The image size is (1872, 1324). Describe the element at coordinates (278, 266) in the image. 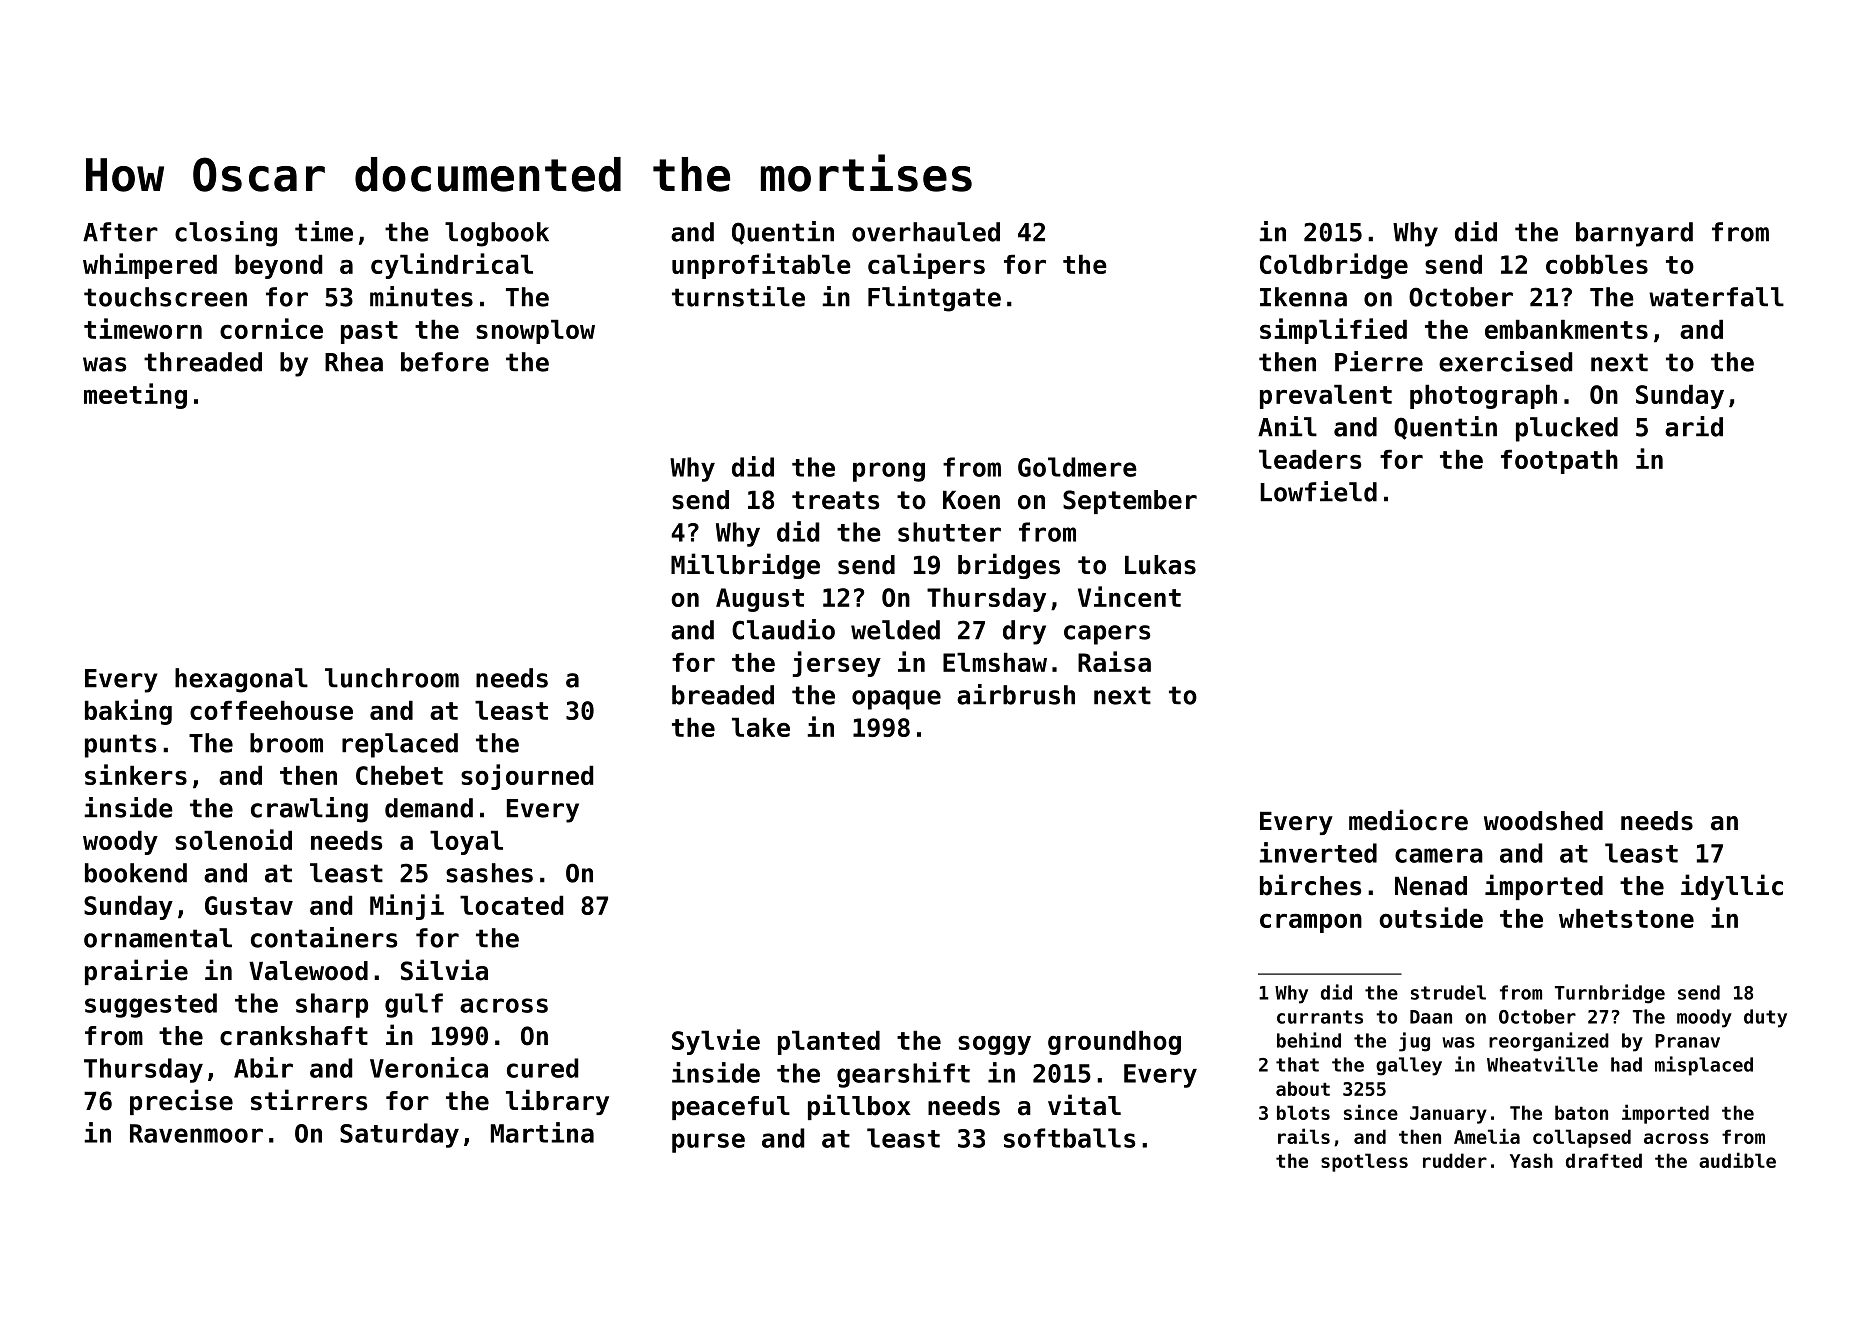

I see `beyond` at that location.
